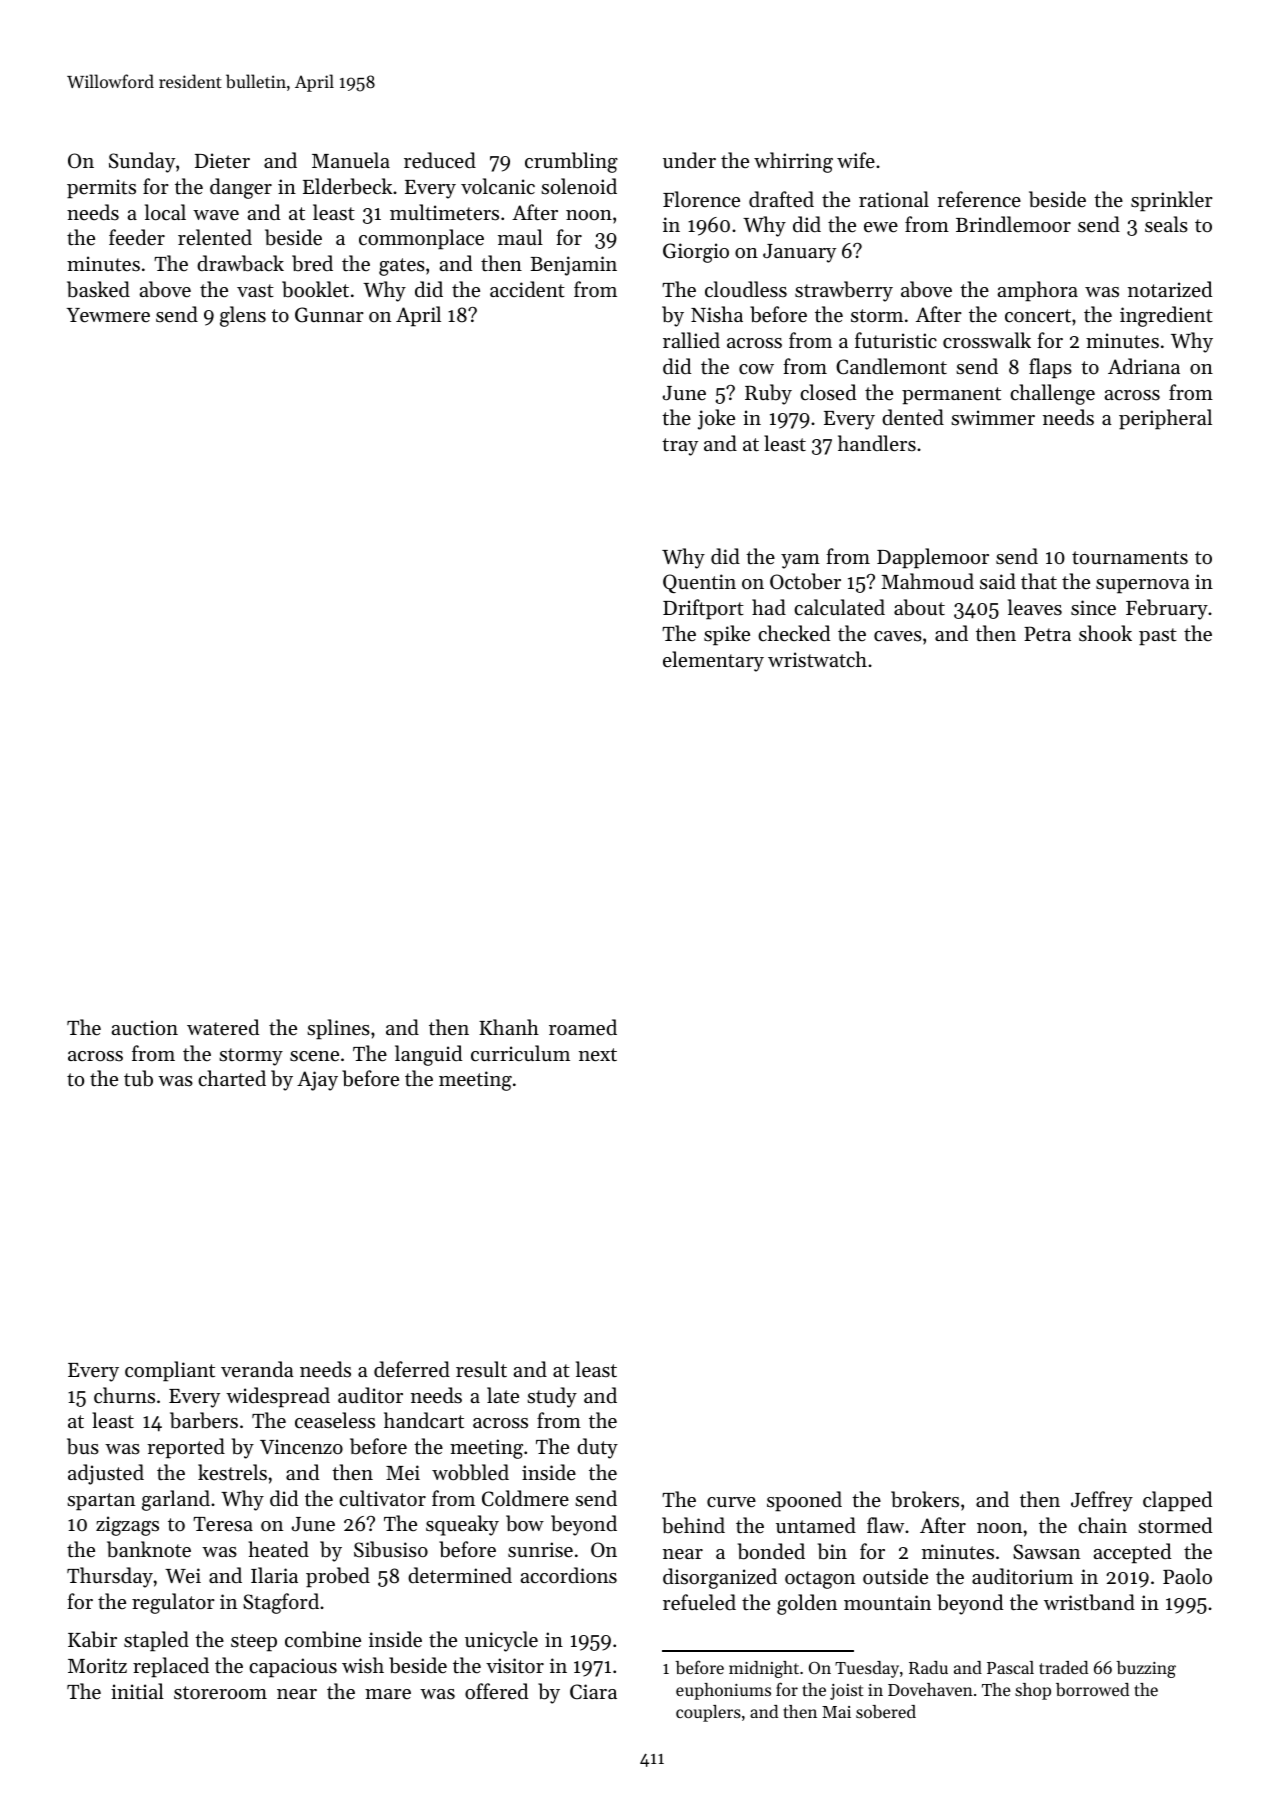  Describe the element at coordinates (764, 1669) in the screenshot. I see `midnight` at that location.
